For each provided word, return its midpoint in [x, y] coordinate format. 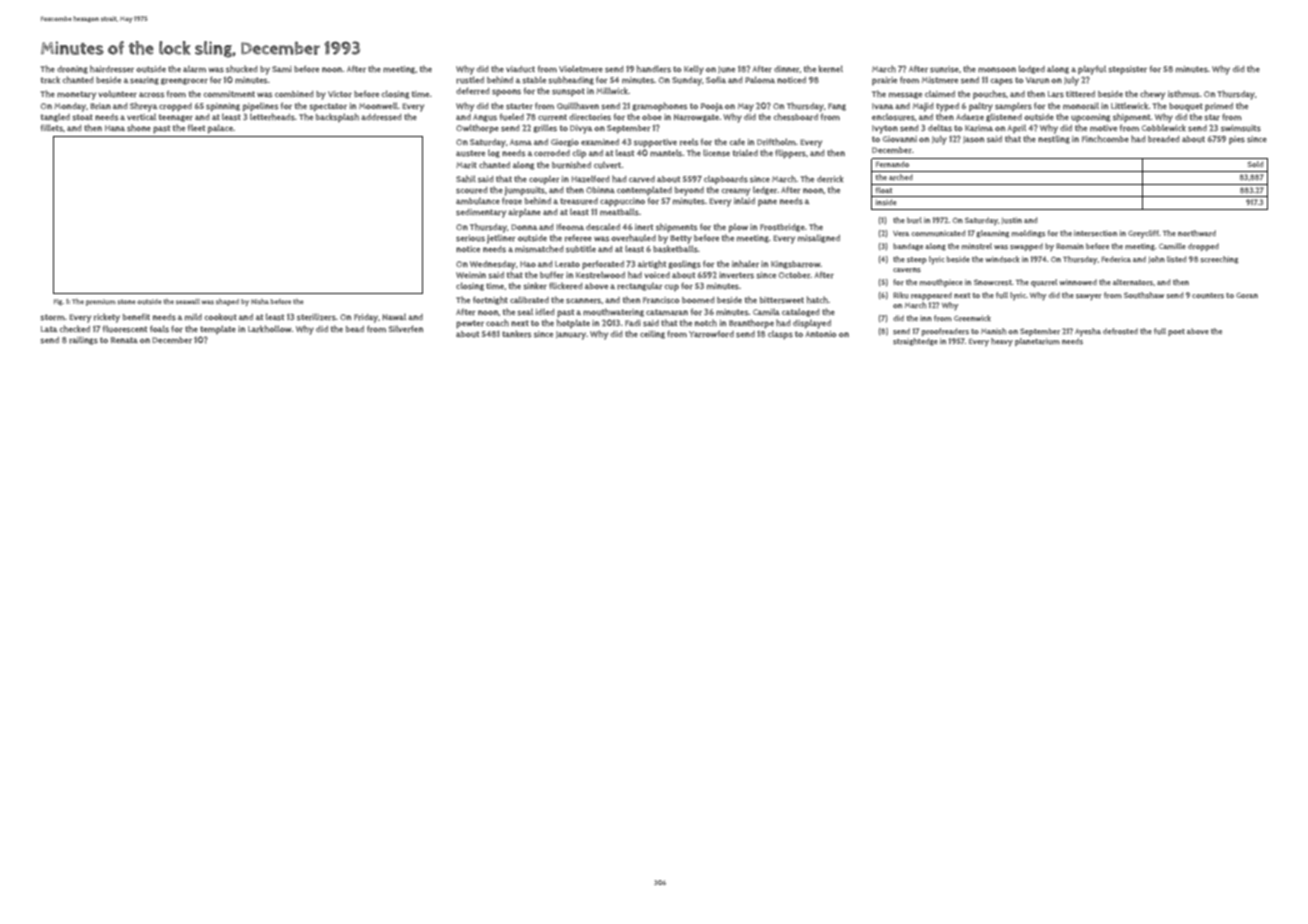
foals [159, 329]
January [571, 335]
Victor [340, 94]
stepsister [1127, 70]
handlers [654, 69]
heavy [1002, 342]
